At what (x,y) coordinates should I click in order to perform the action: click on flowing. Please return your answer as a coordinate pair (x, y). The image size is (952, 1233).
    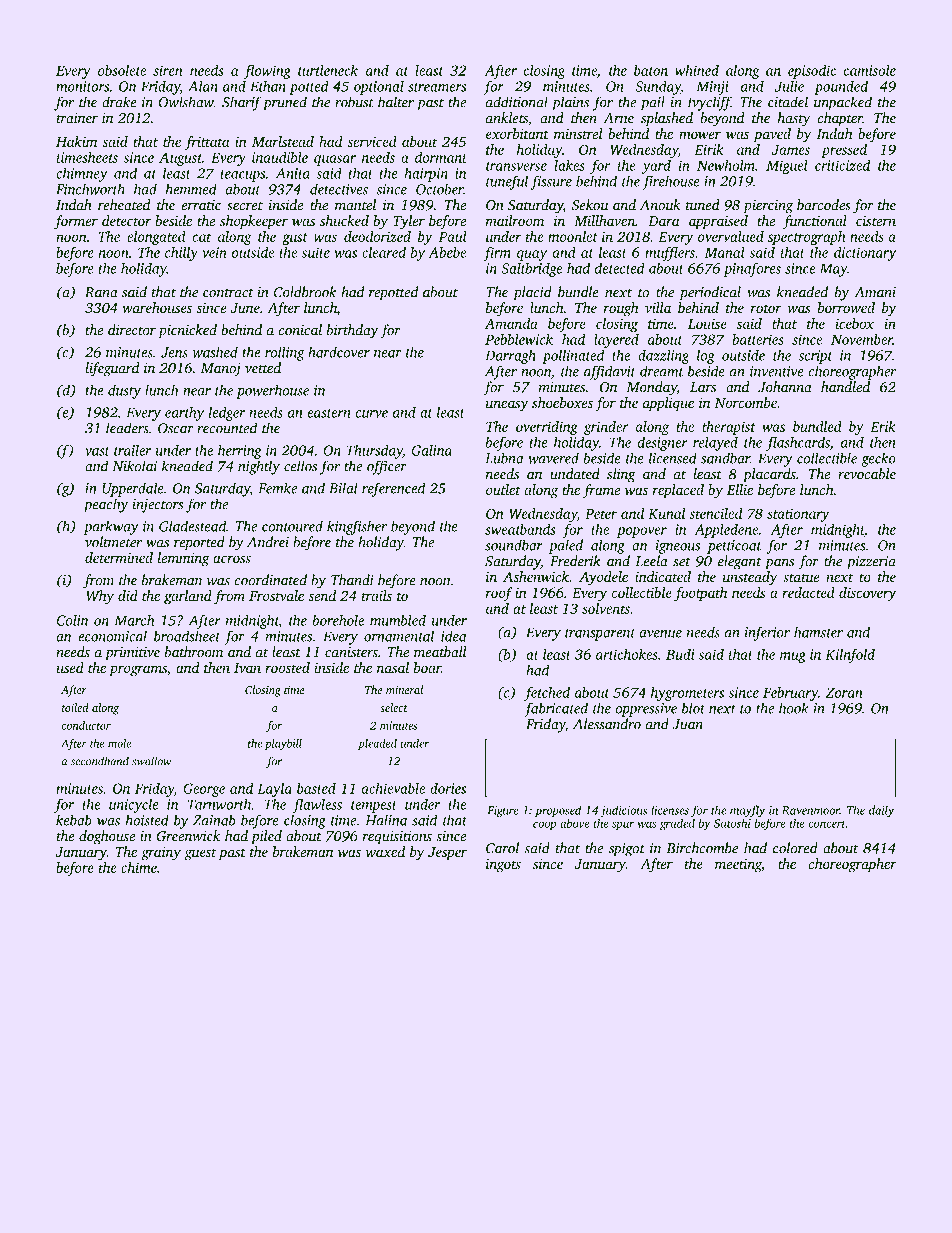
    Looking at the image, I should click on (267, 72).
